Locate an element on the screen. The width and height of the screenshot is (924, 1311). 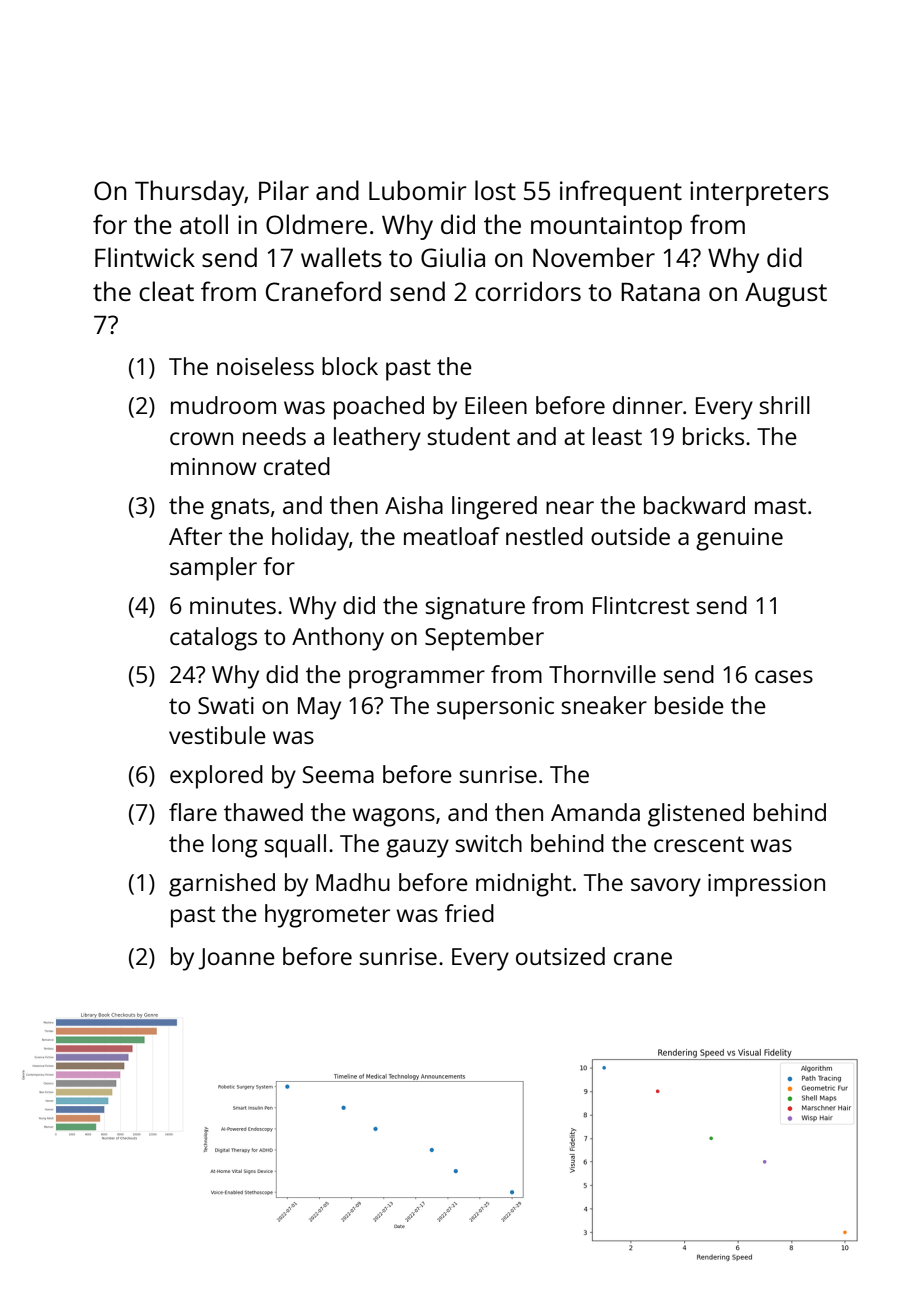
Lubomir is located at coordinates (418, 190).
